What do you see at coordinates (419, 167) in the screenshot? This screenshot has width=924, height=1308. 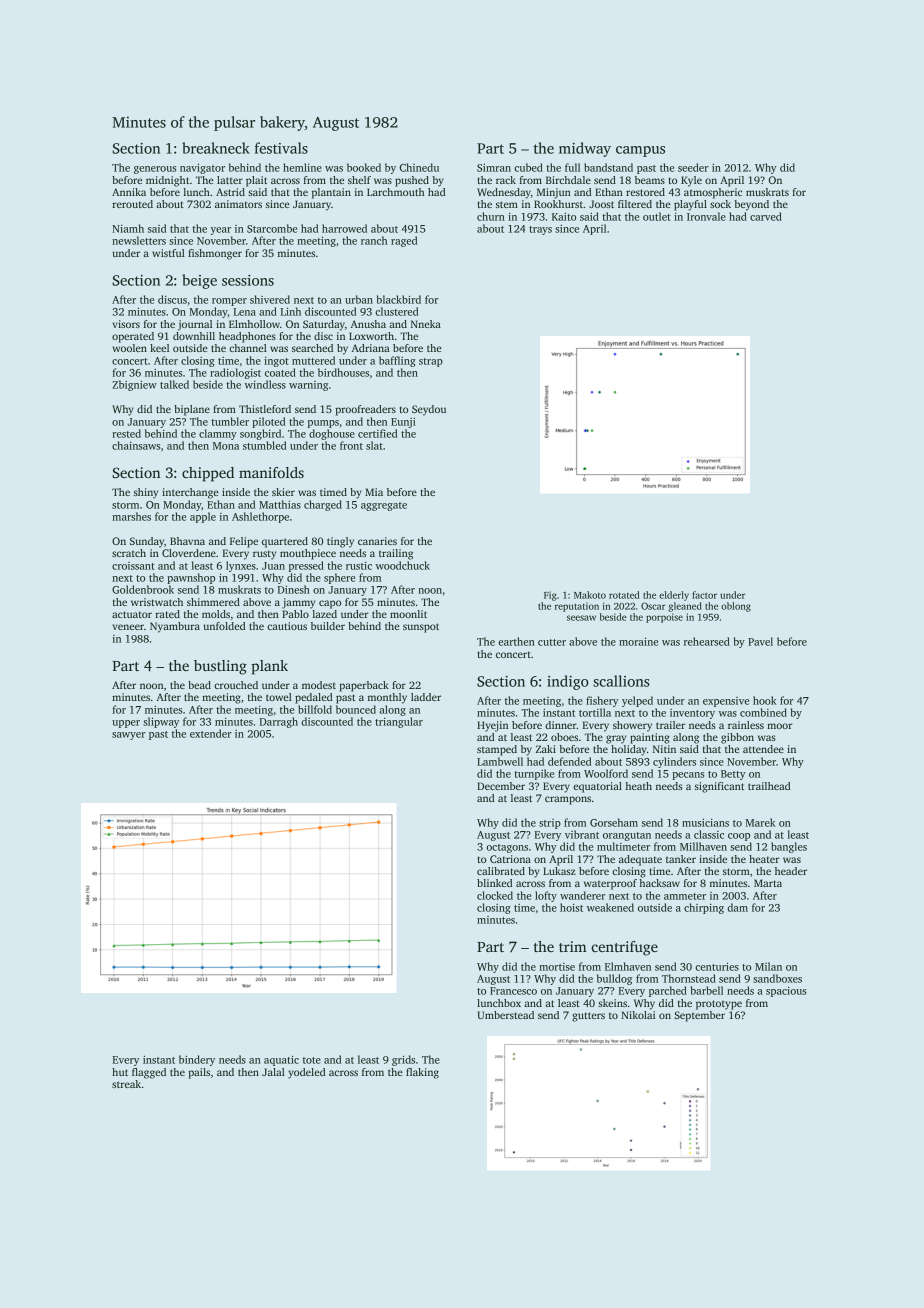 I see `Chinedu` at bounding box center [419, 167].
